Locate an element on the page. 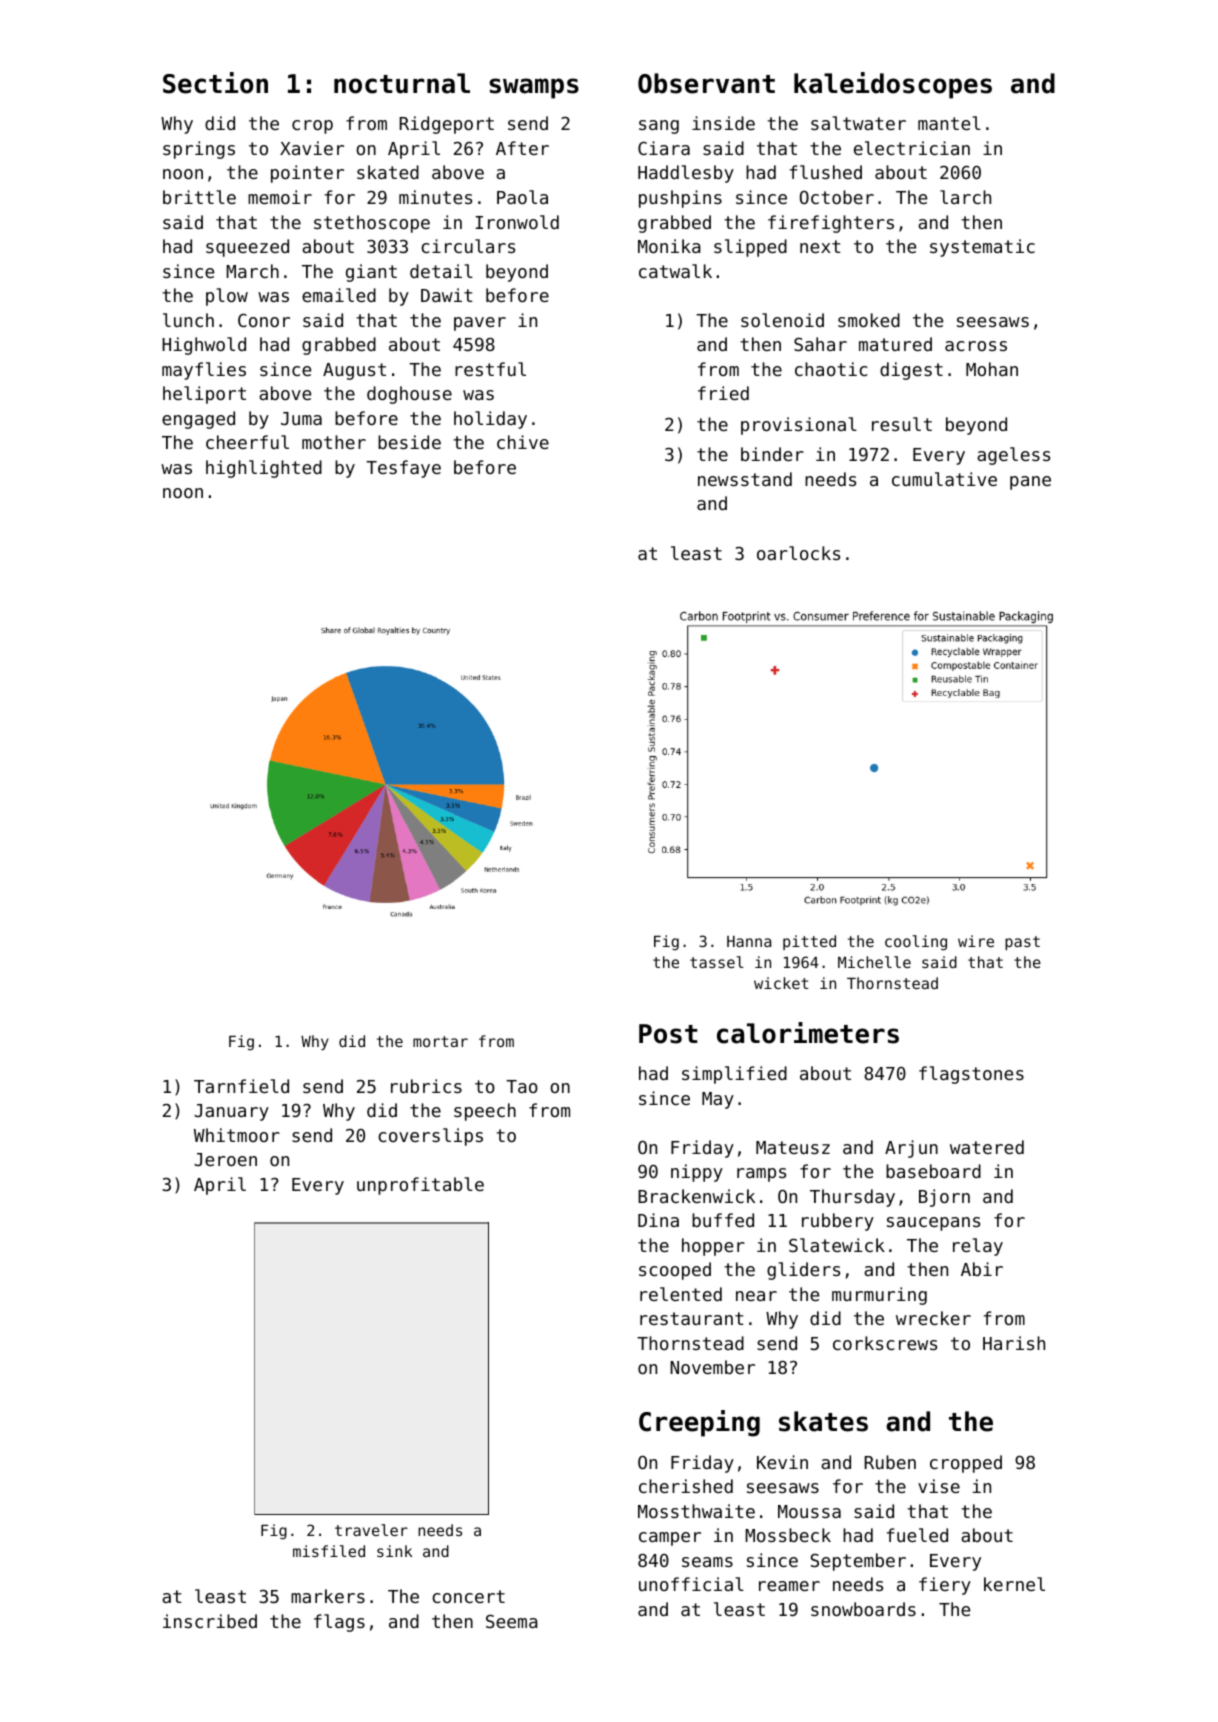 The image size is (1218, 1722). sink is located at coordinates (394, 1551).
